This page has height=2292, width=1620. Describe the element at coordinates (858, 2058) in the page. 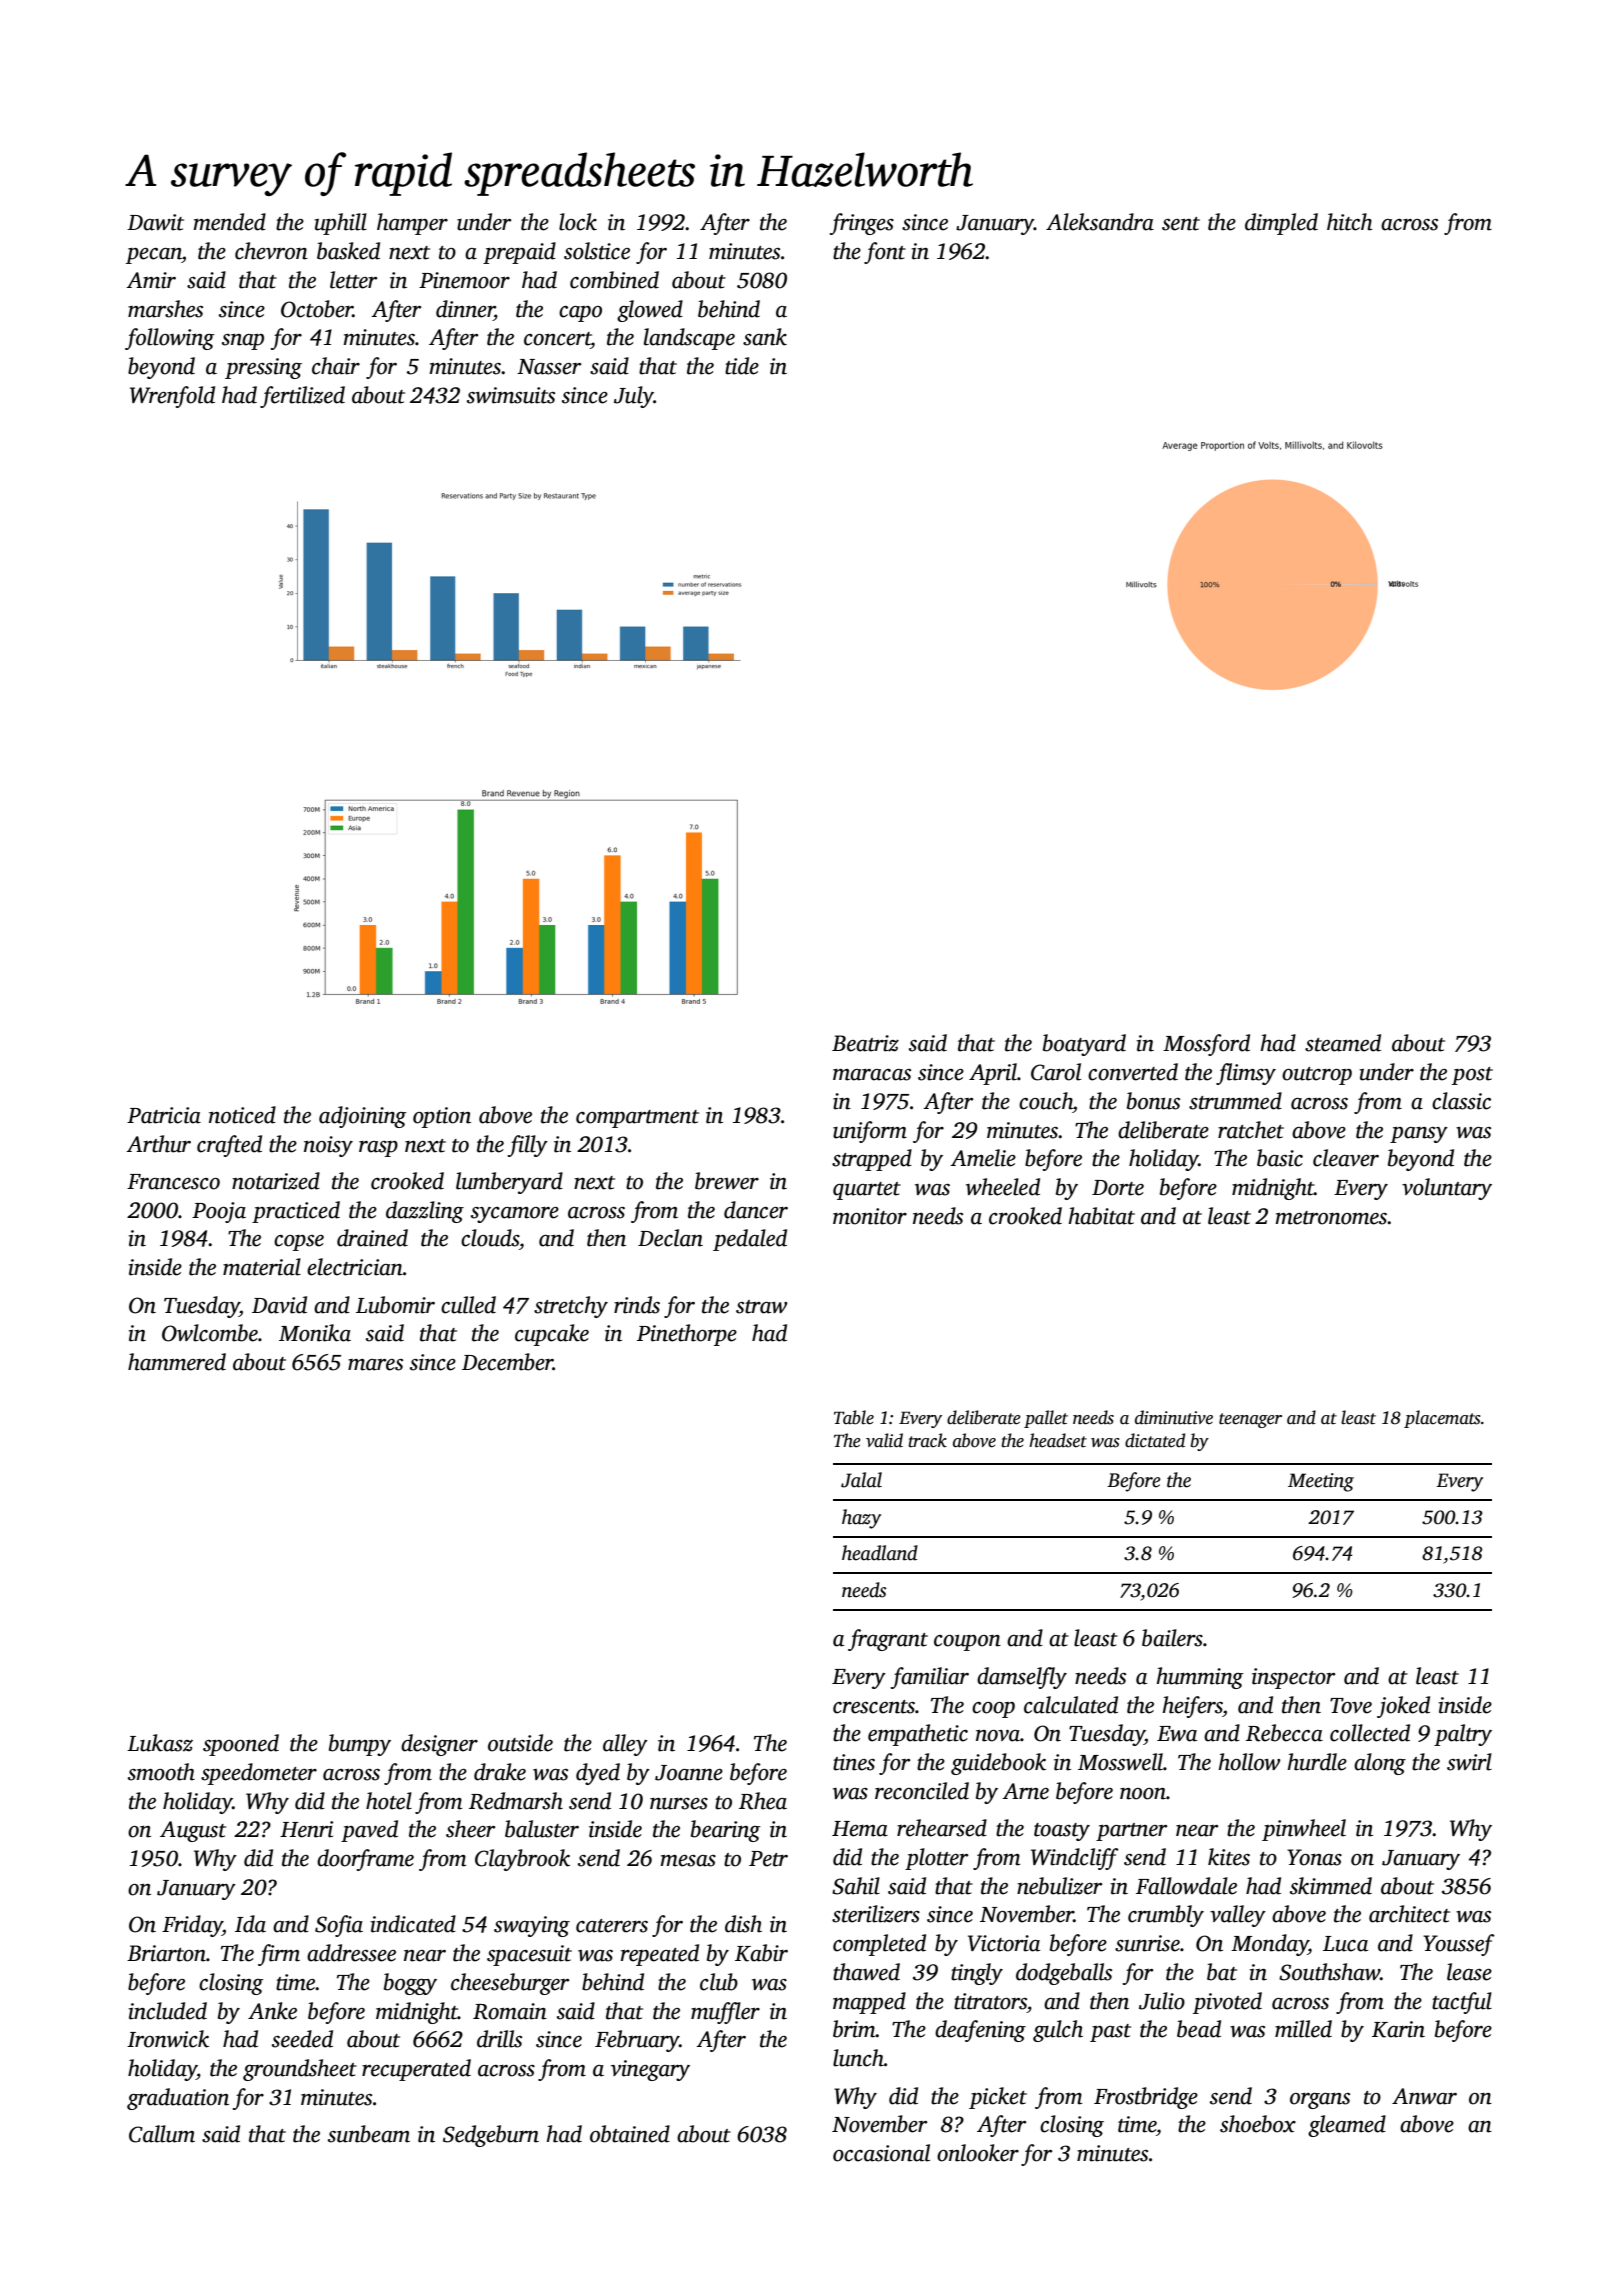

I see `lunch` at that location.
